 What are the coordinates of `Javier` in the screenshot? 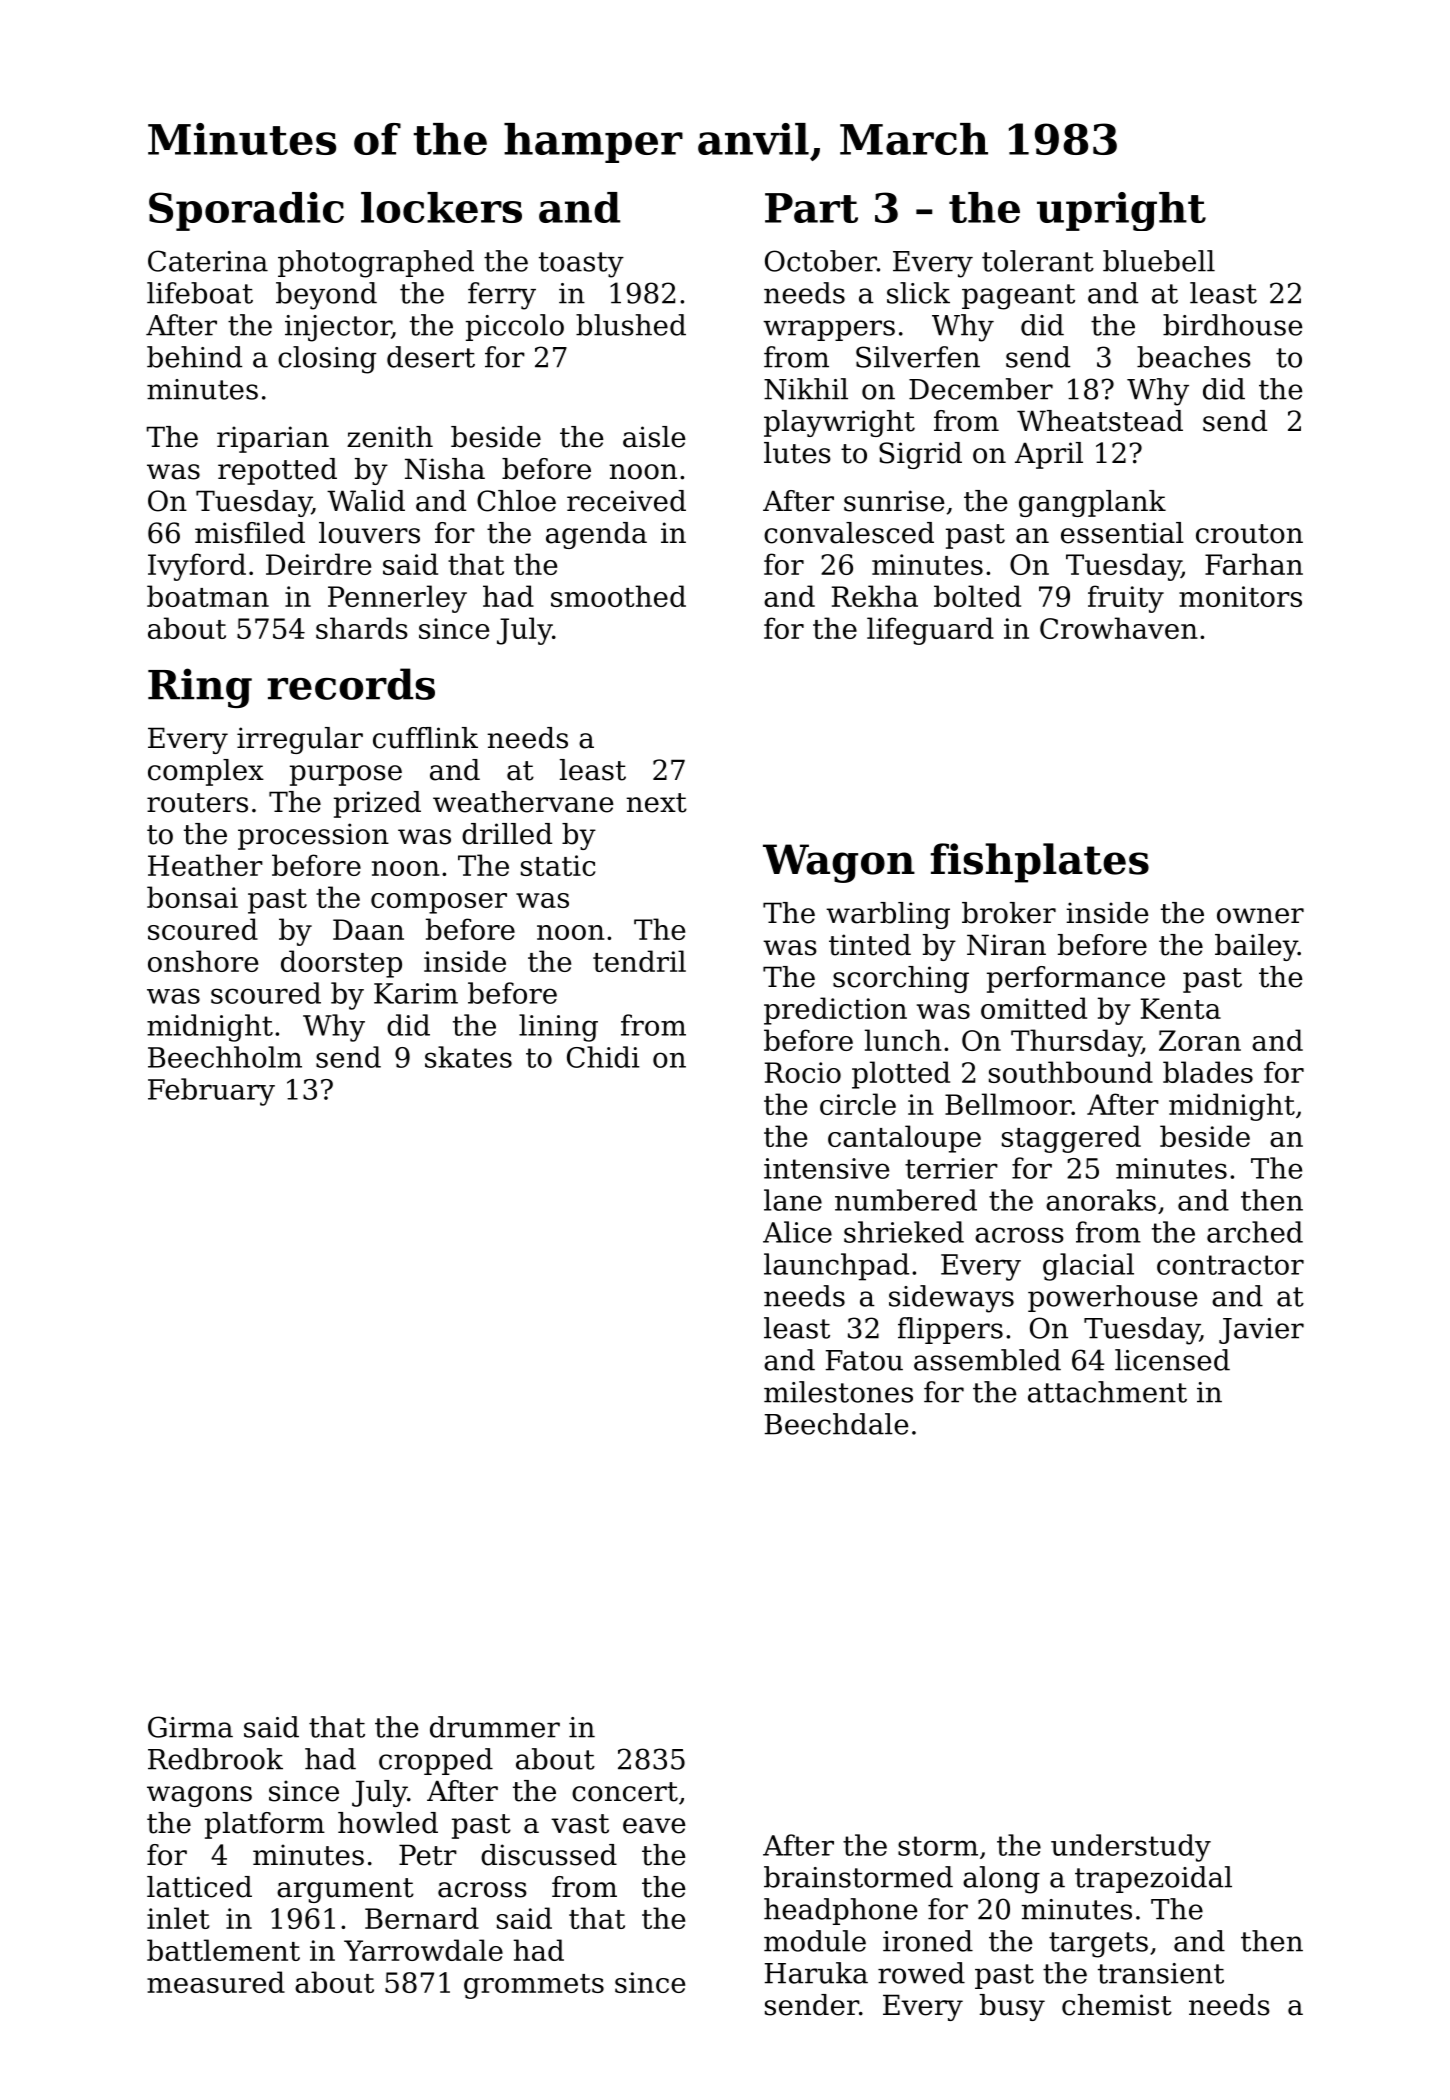 It's located at (1261, 1331).
